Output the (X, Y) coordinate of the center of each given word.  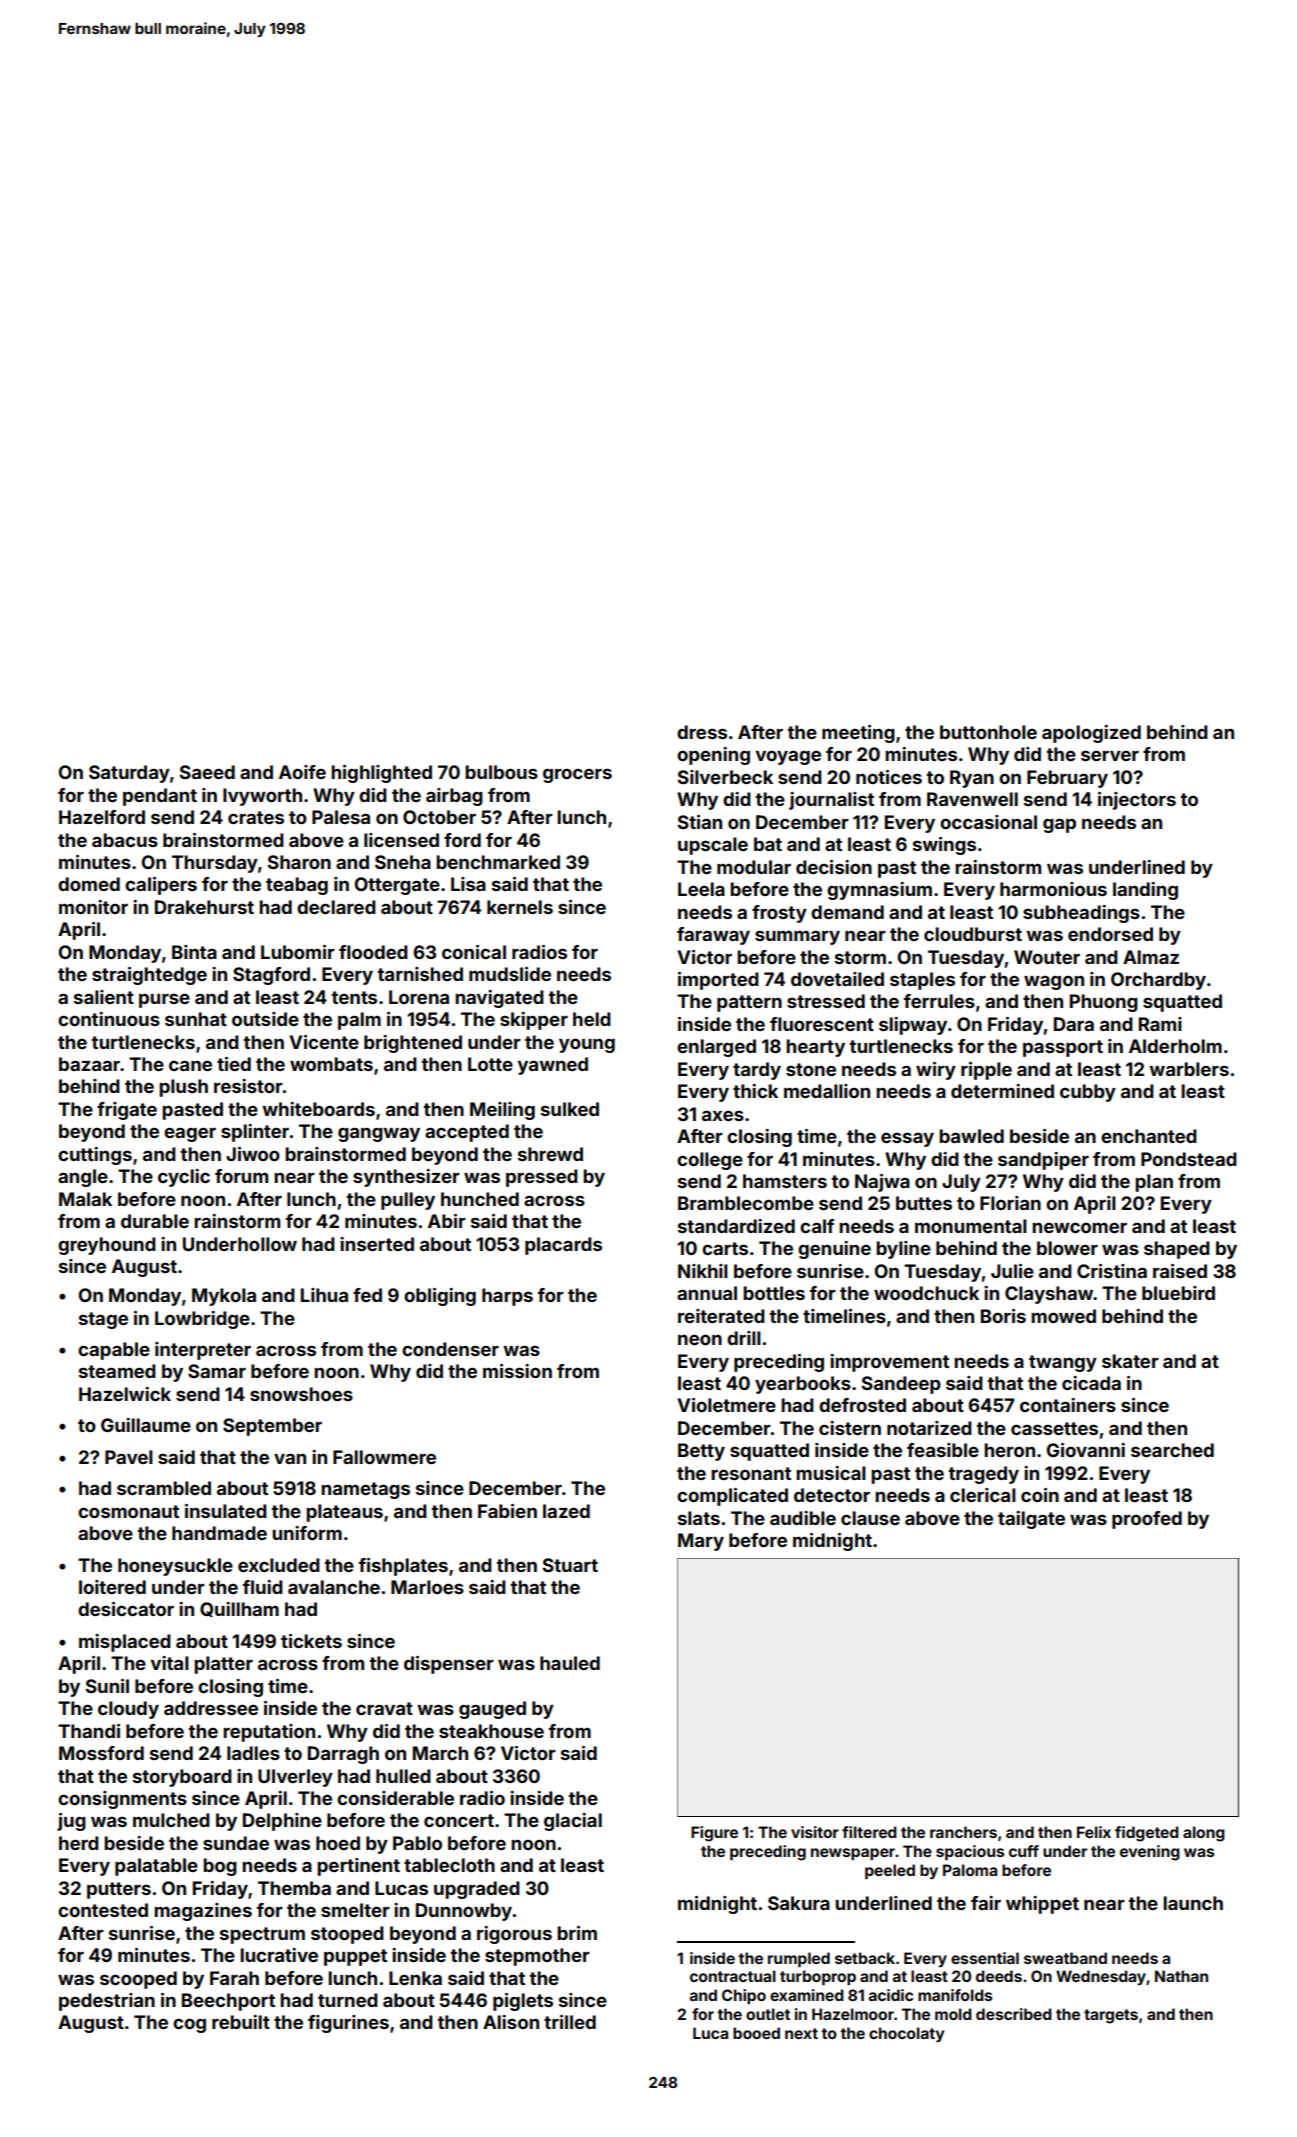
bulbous (501, 772)
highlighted (381, 774)
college (710, 1161)
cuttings (95, 1156)
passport (1063, 1048)
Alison (511, 2022)
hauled (570, 1663)
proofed (1147, 1520)
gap (1059, 826)
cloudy (128, 1710)
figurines (348, 2024)
